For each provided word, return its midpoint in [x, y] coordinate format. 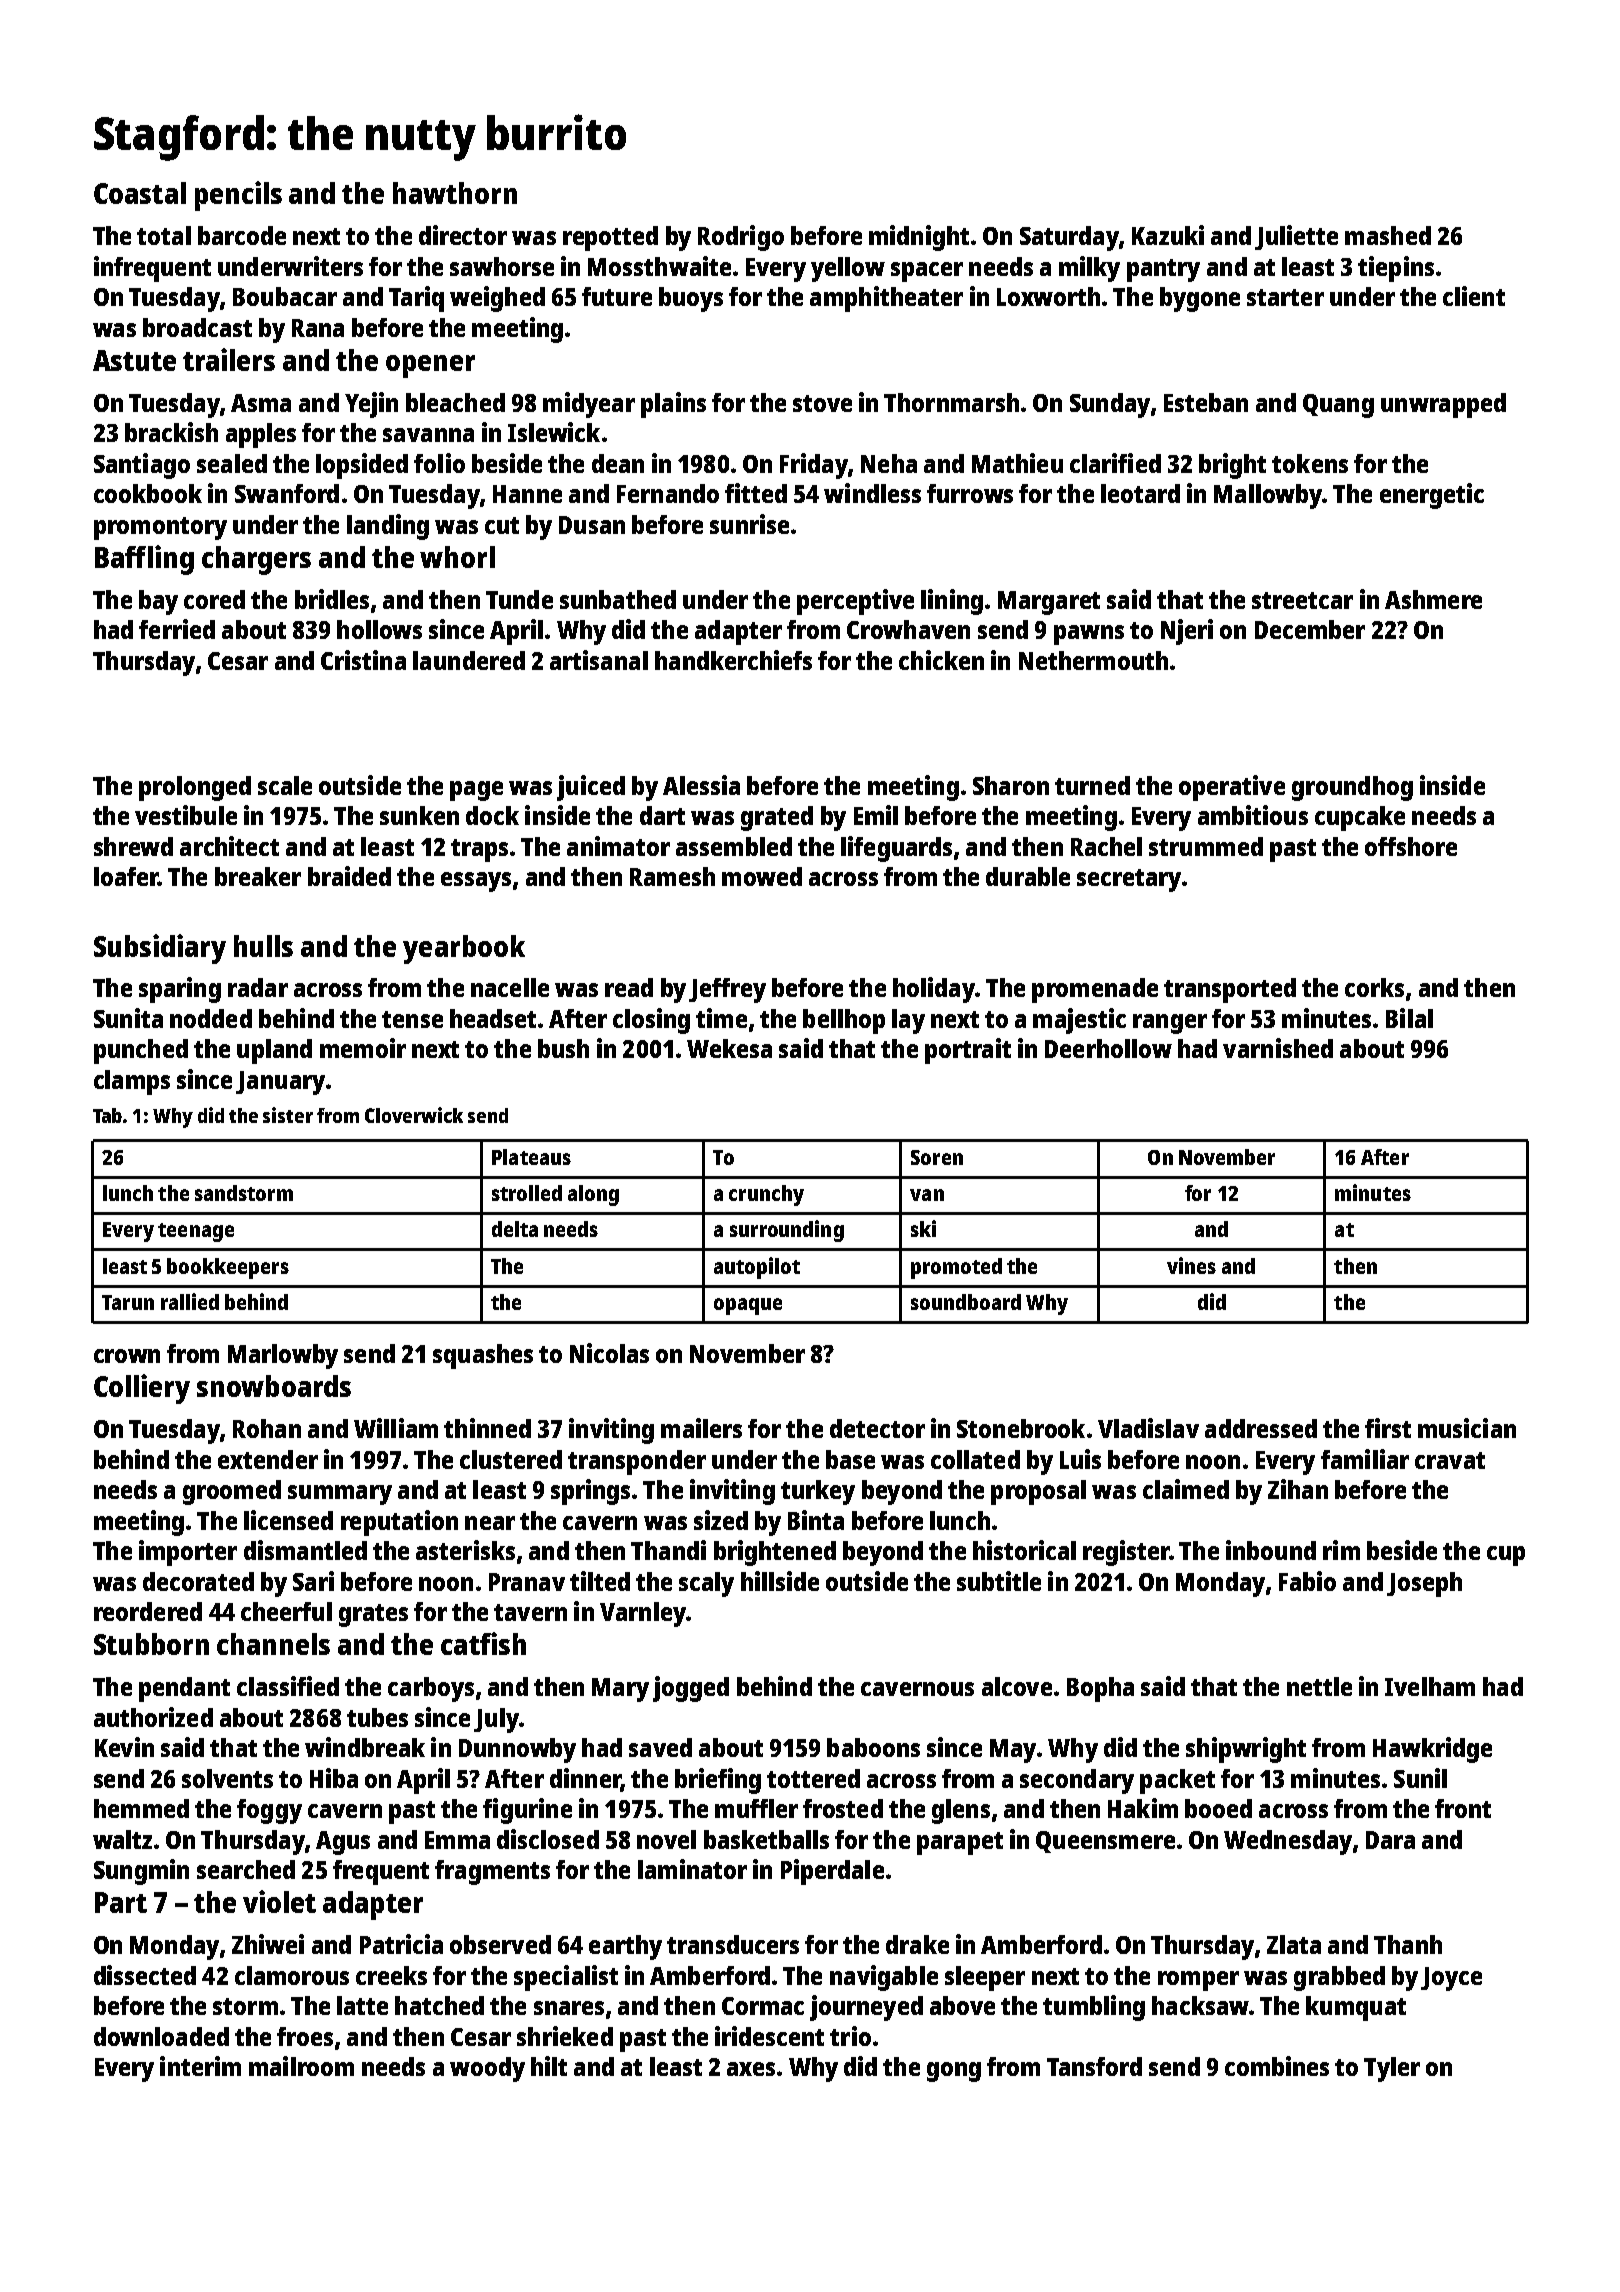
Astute [134, 360]
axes [751, 2069]
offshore [1411, 846]
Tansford [1094, 2066]
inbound [1271, 1550]
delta [515, 1229]
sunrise [749, 524]
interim [200, 2066]
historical [1024, 1550]
